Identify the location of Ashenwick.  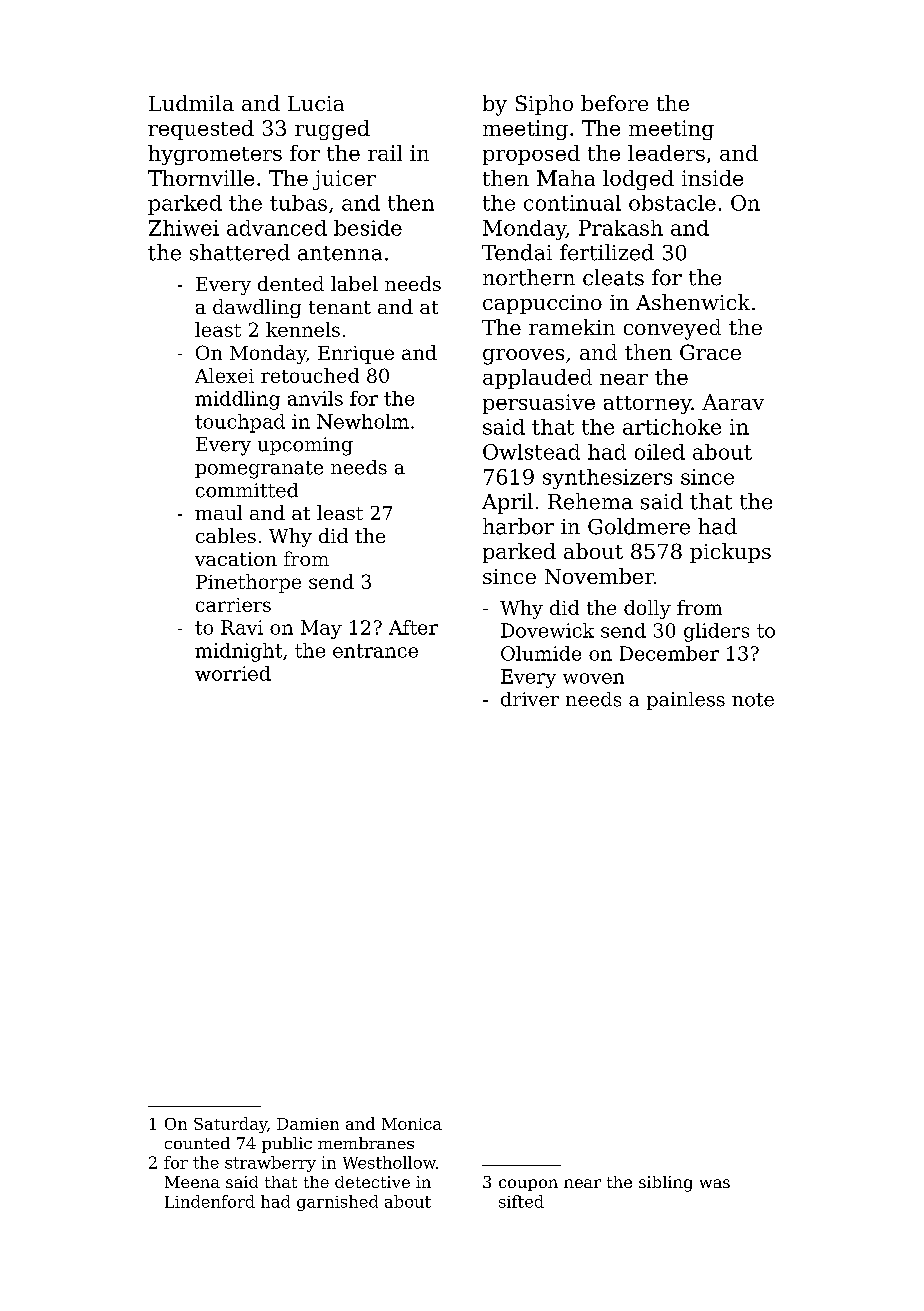
(693, 302).
